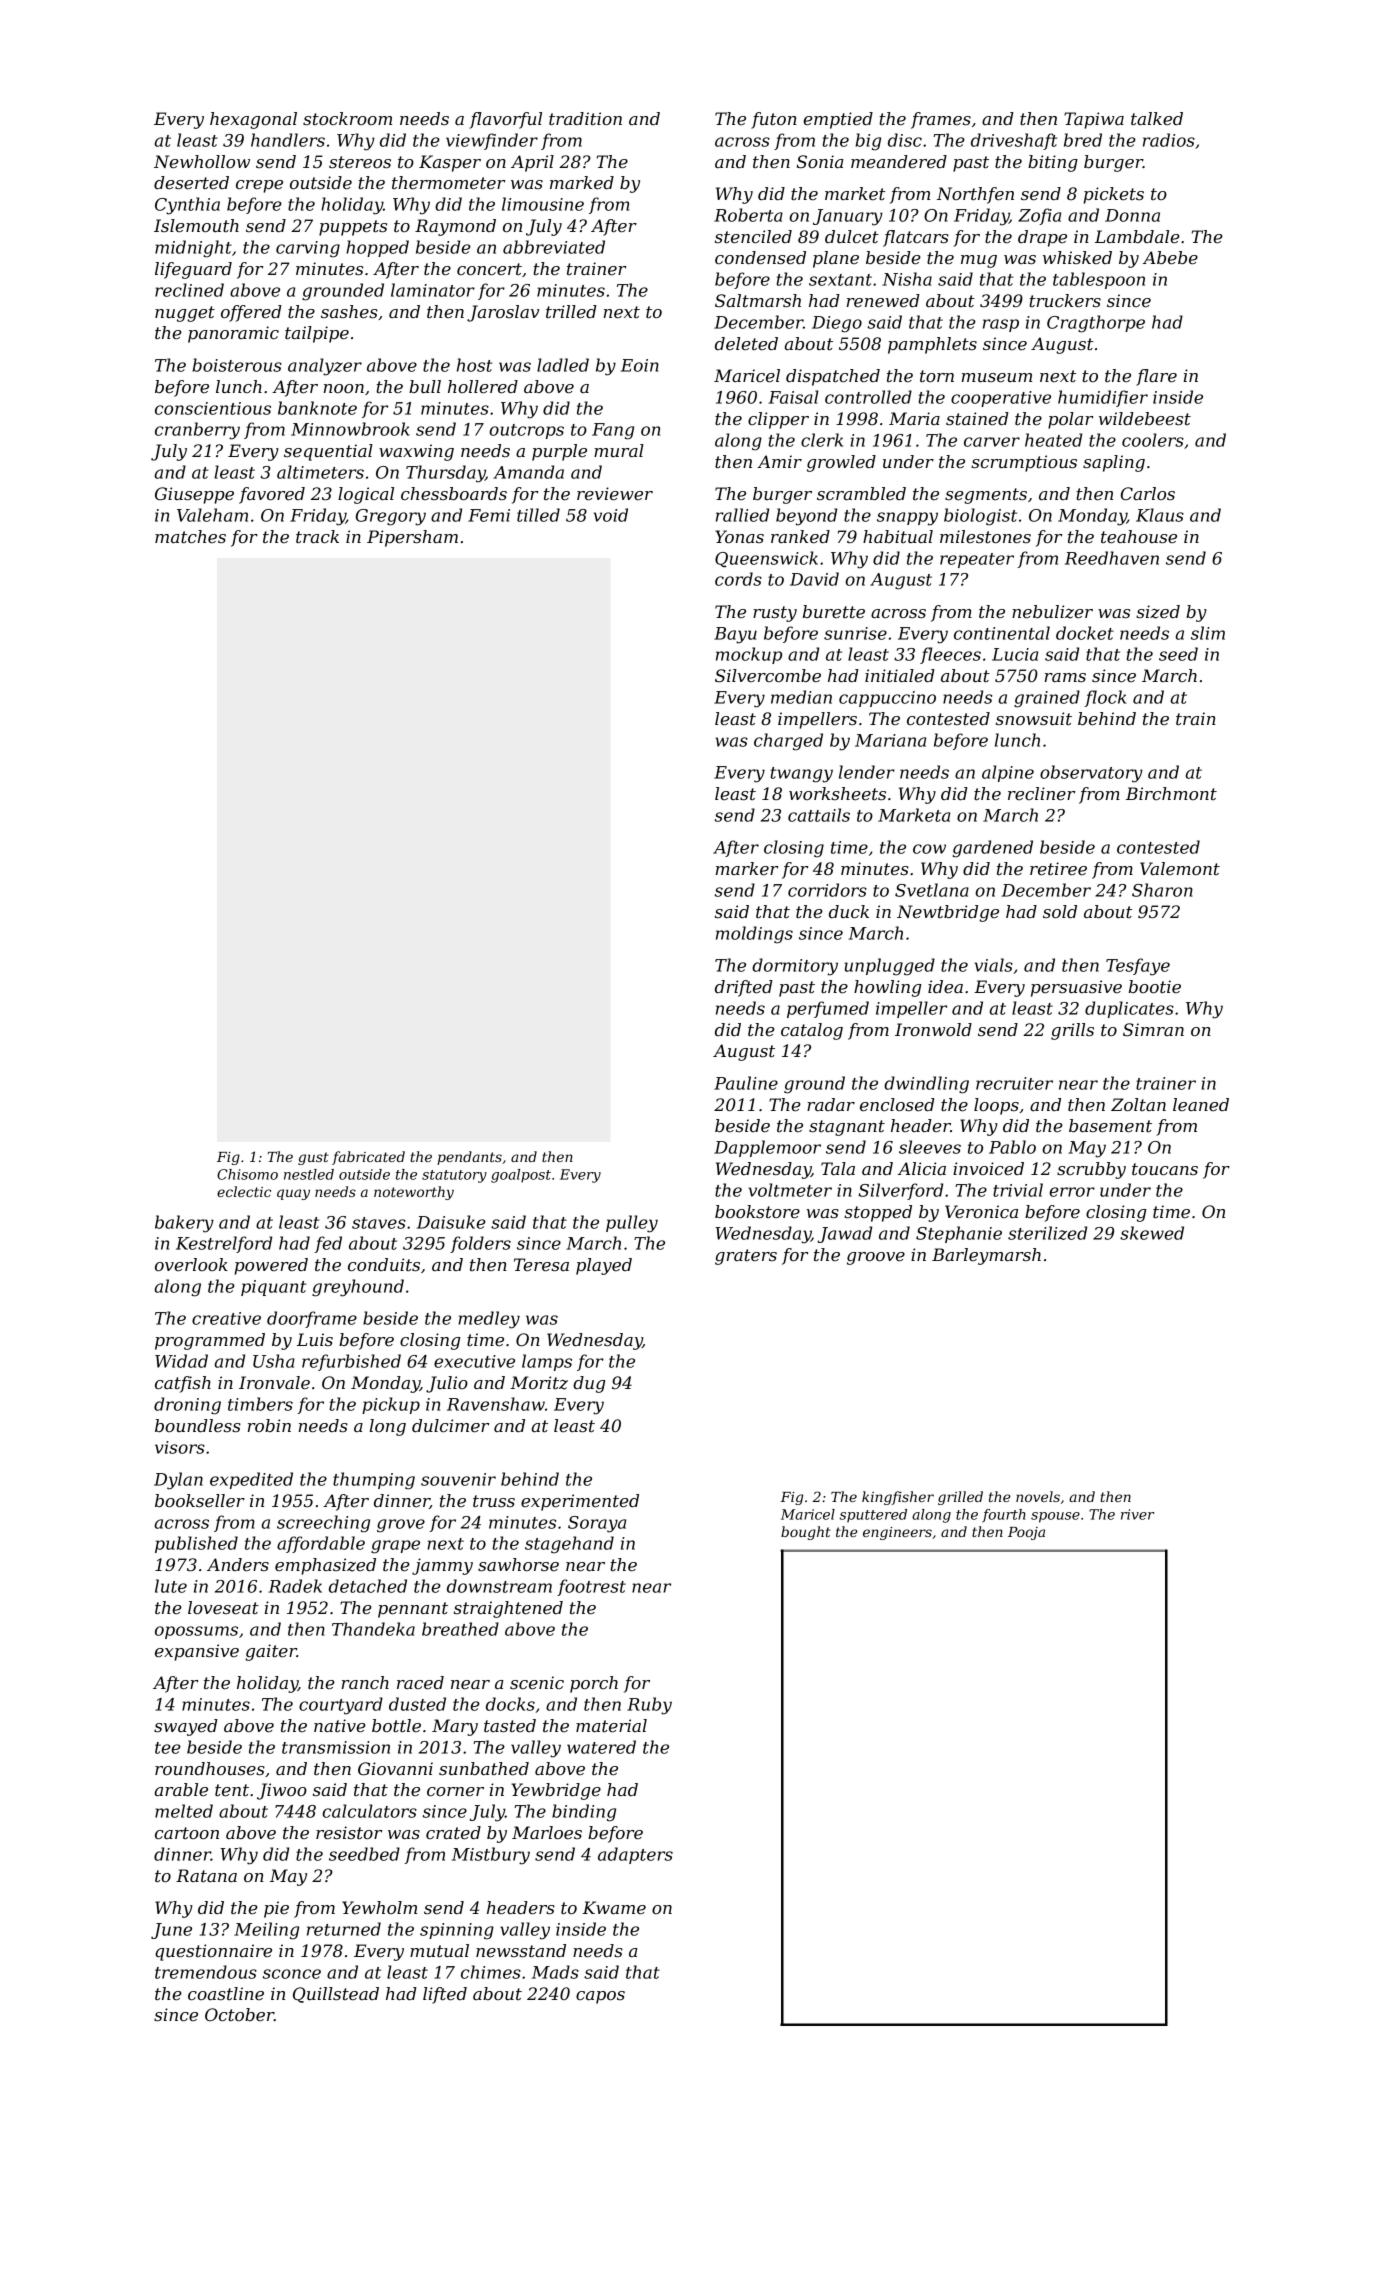 This screenshot has height=2286, width=1388. What do you see at coordinates (1047, 699) in the screenshot?
I see `grained` at bounding box center [1047, 699].
